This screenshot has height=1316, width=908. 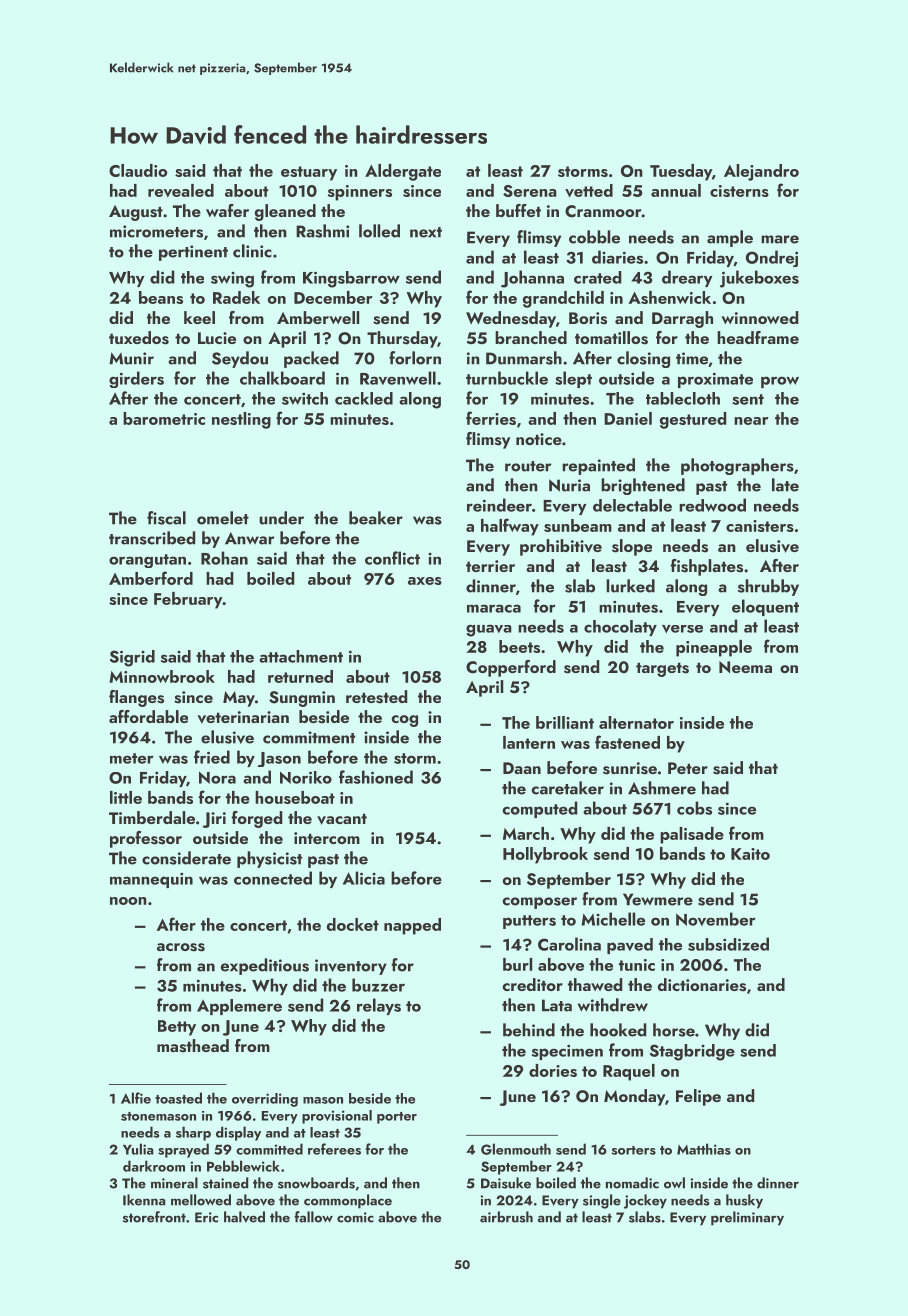 What do you see at coordinates (681, 172) in the screenshot?
I see `Tuesday` at bounding box center [681, 172].
